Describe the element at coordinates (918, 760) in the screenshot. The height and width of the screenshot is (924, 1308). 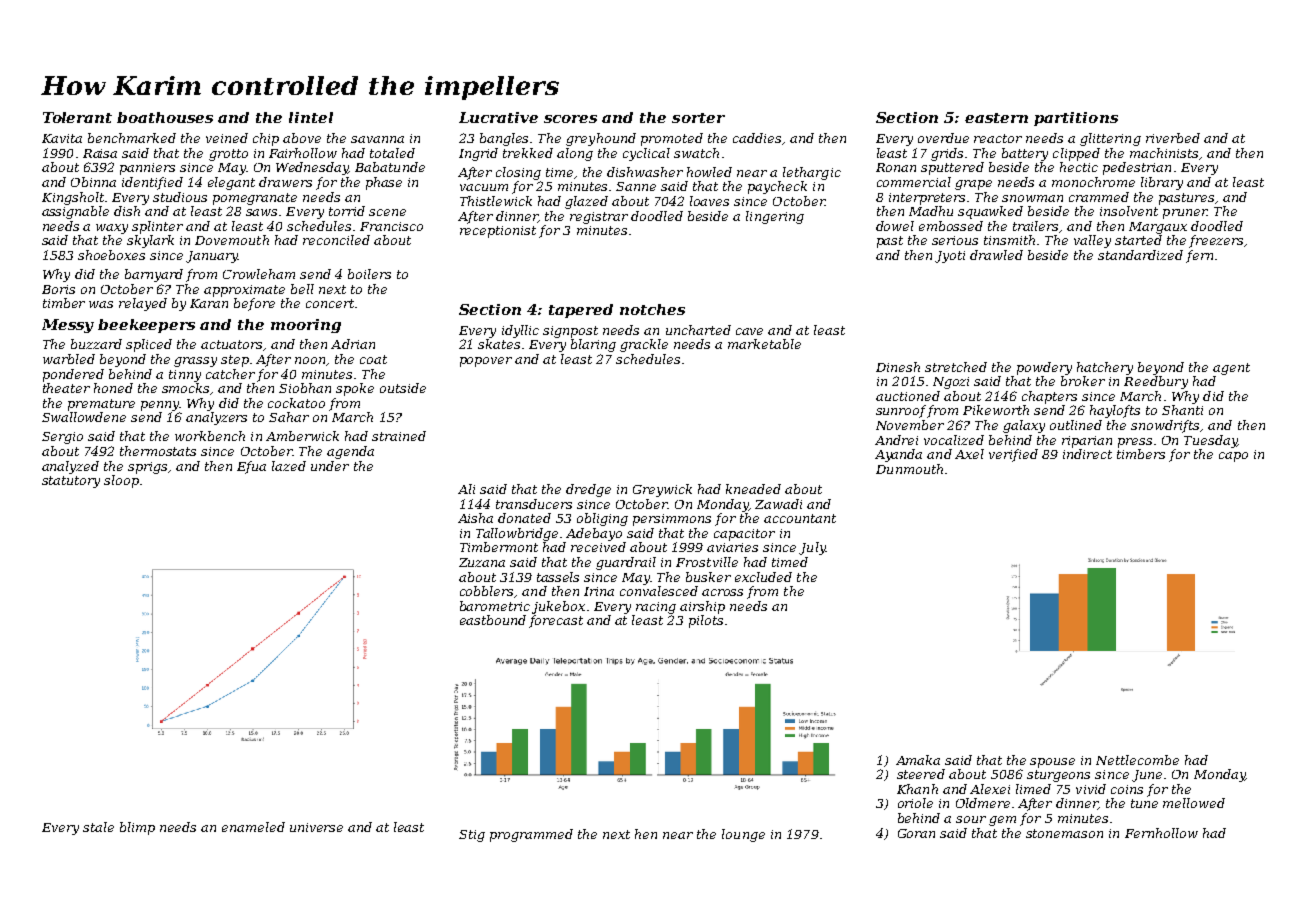
I see `Amaka` at that location.
